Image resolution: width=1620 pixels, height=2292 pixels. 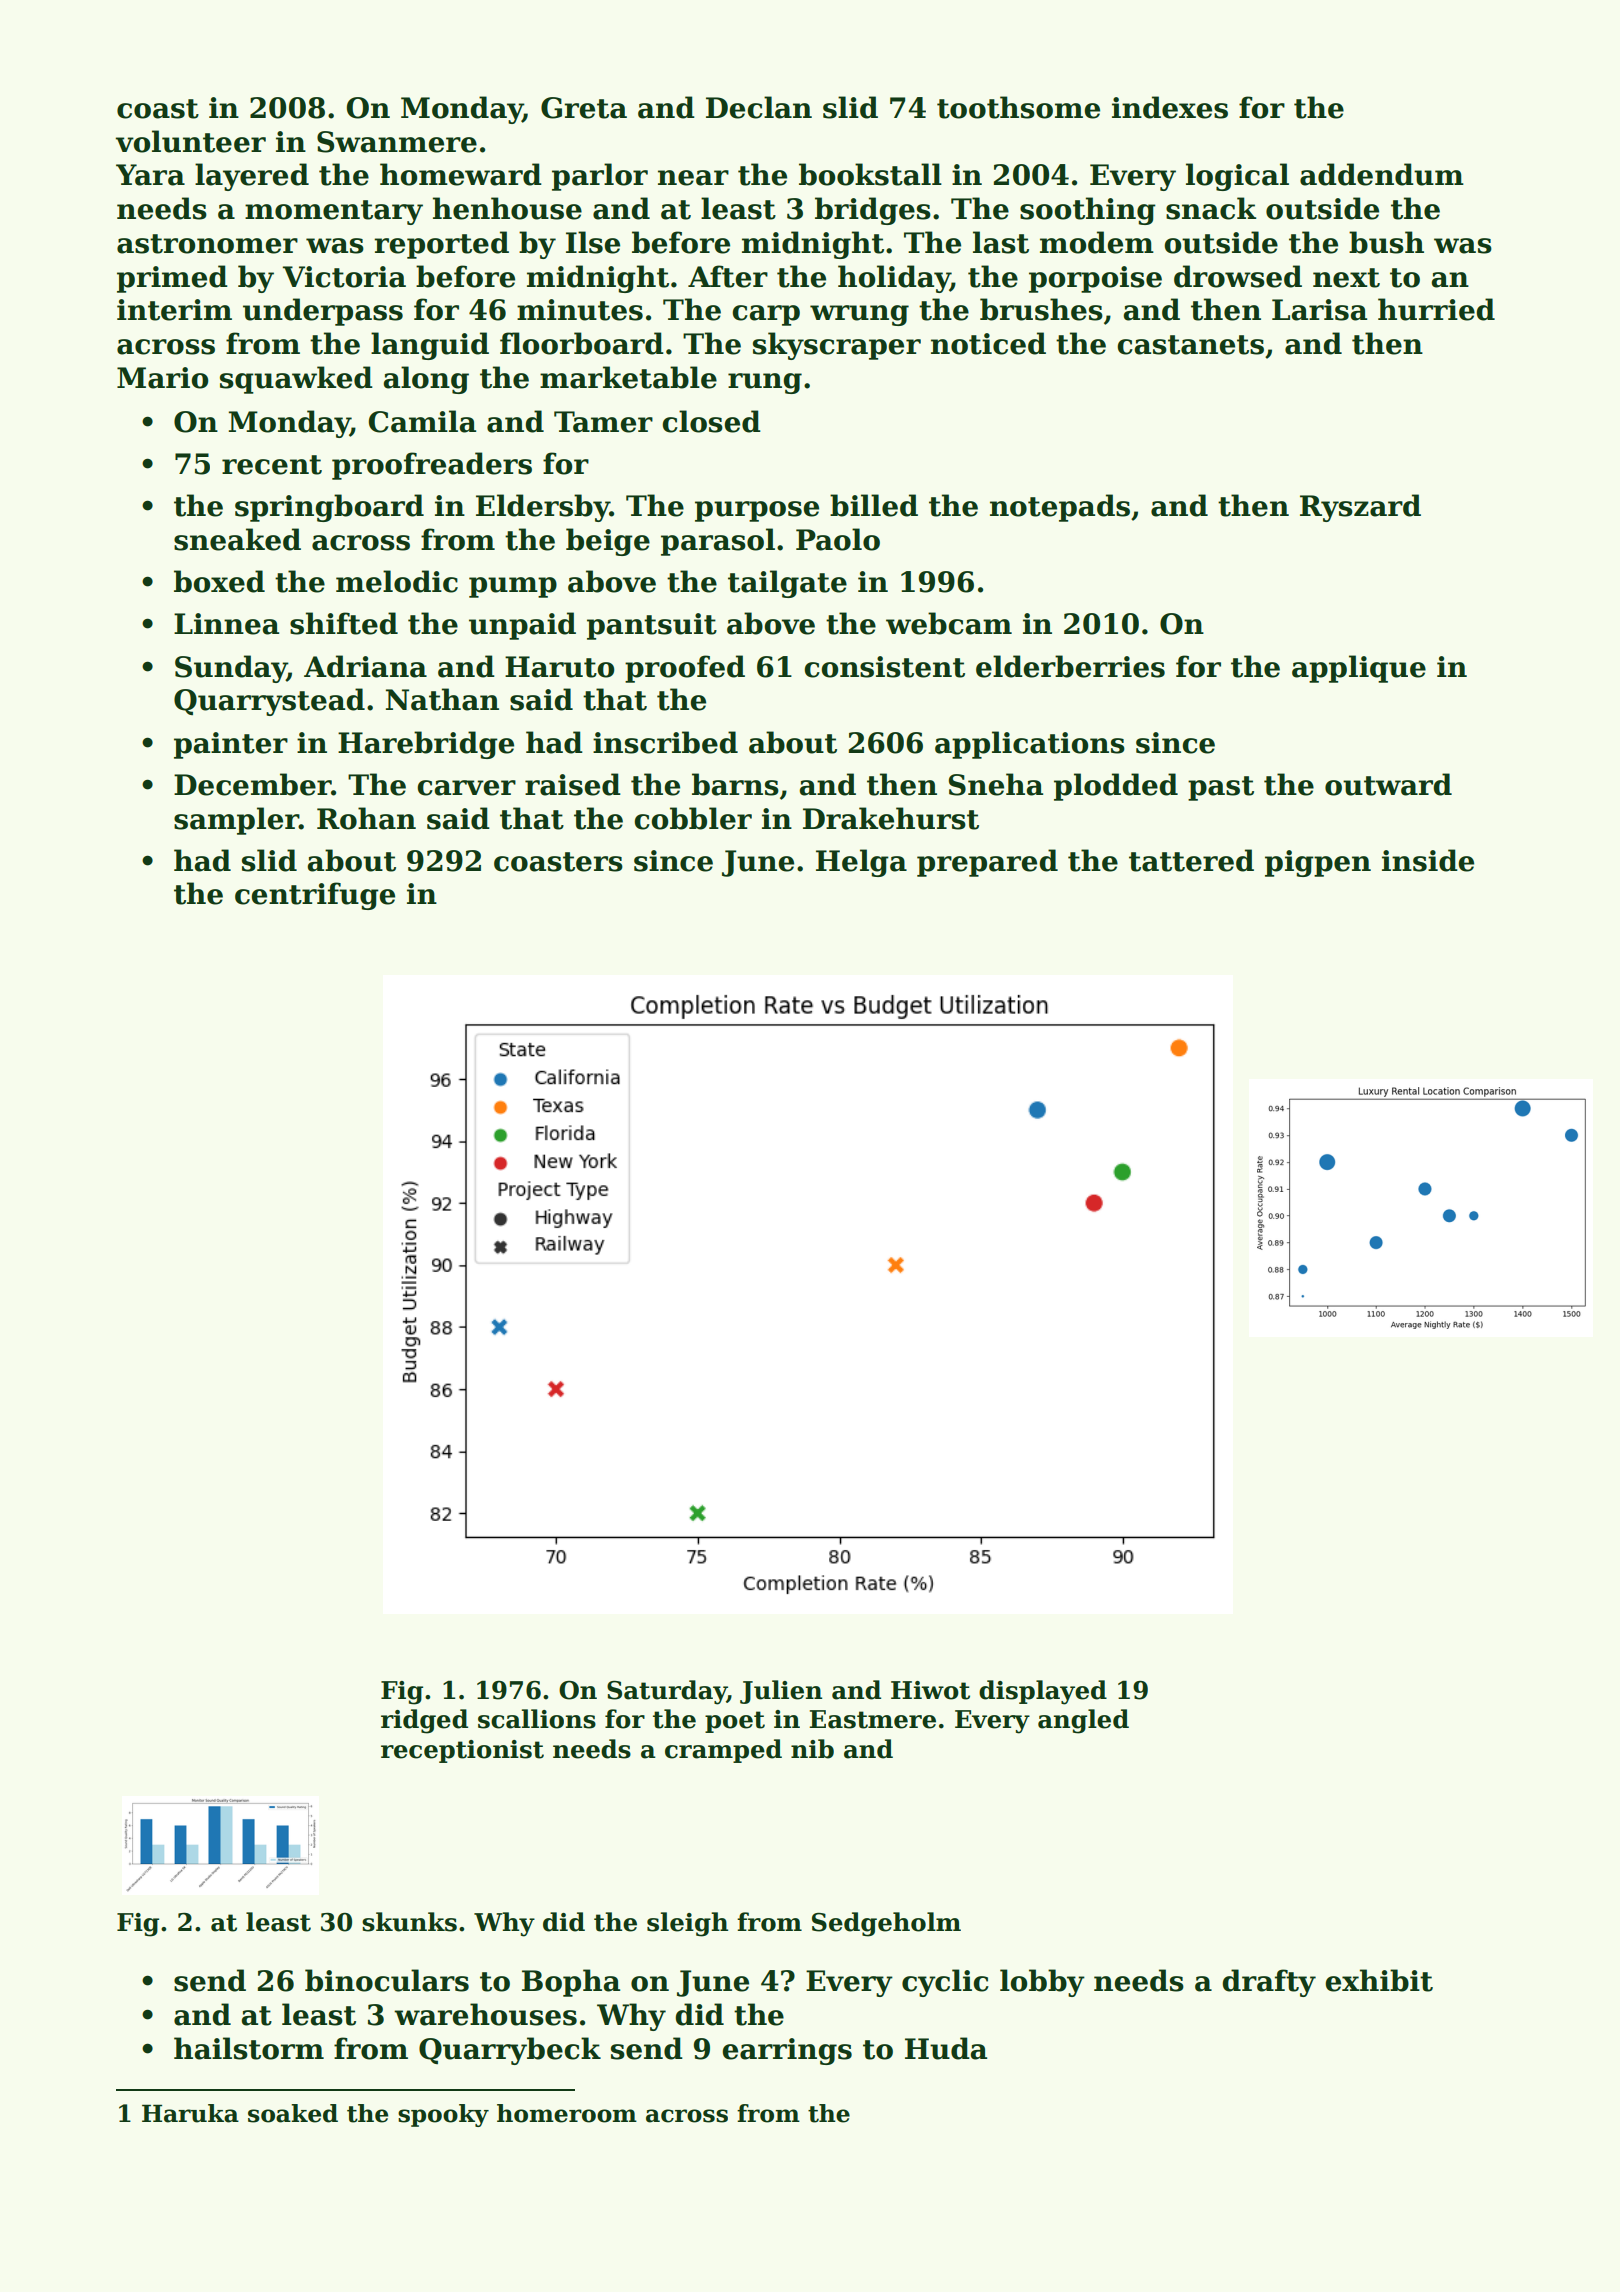 What do you see at coordinates (1382, 174) in the image?
I see `addendum` at bounding box center [1382, 174].
